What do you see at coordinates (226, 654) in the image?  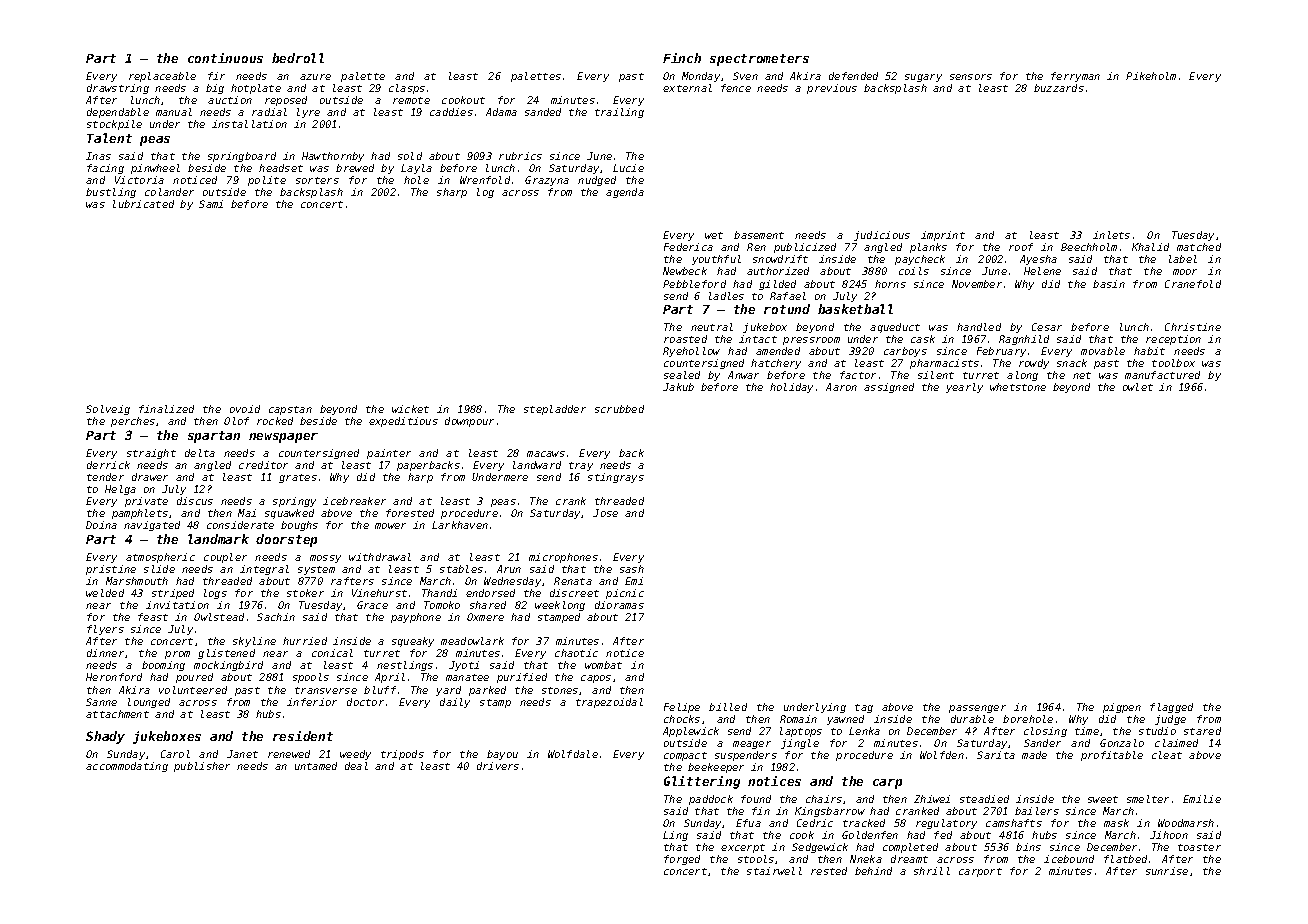 I see `glistened` at bounding box center [226, 654].
